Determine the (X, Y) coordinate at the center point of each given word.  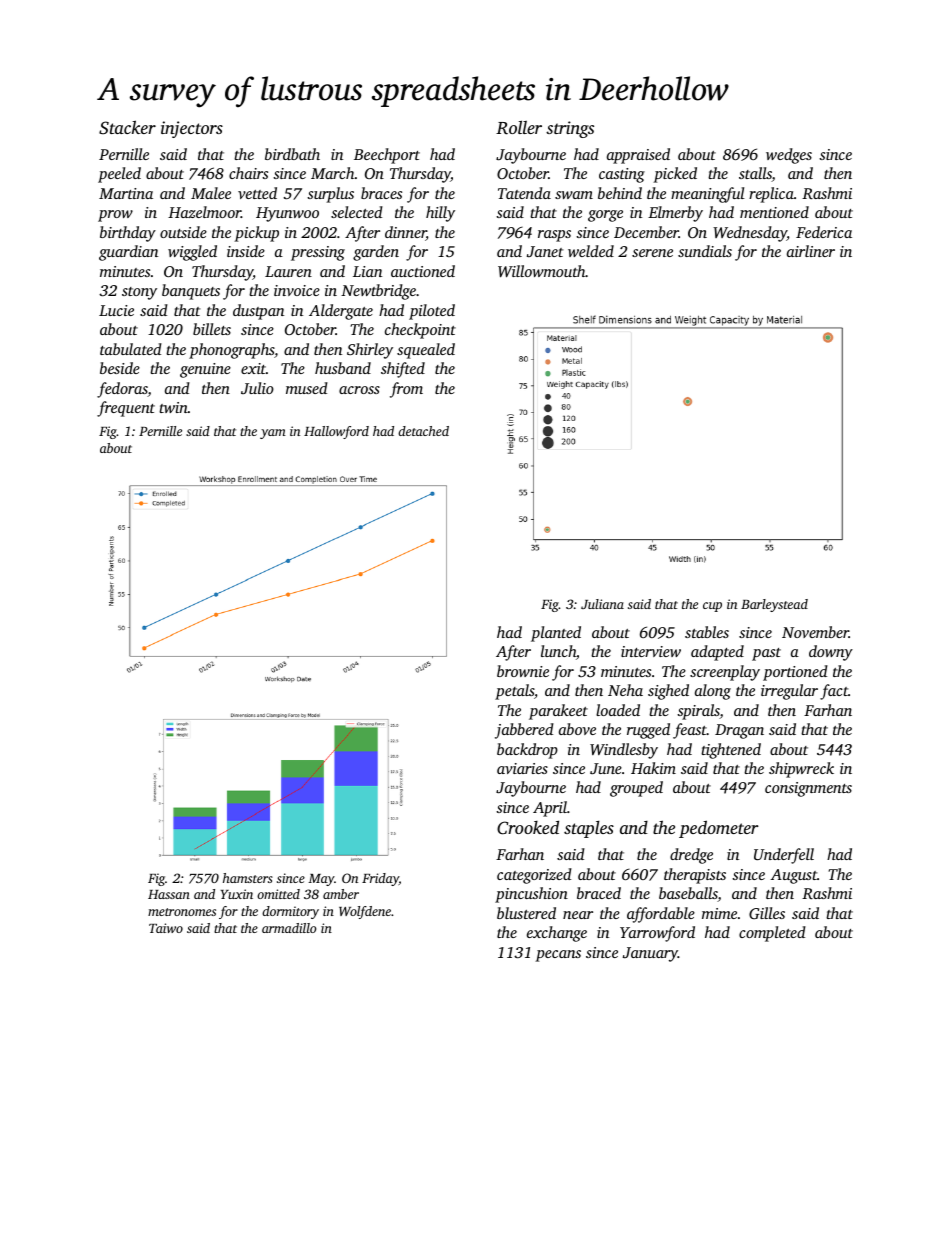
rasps (554, 236)
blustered (526, 913)
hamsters (248, 878)
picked (675, 175)
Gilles (767, 913)
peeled (119, 175)
